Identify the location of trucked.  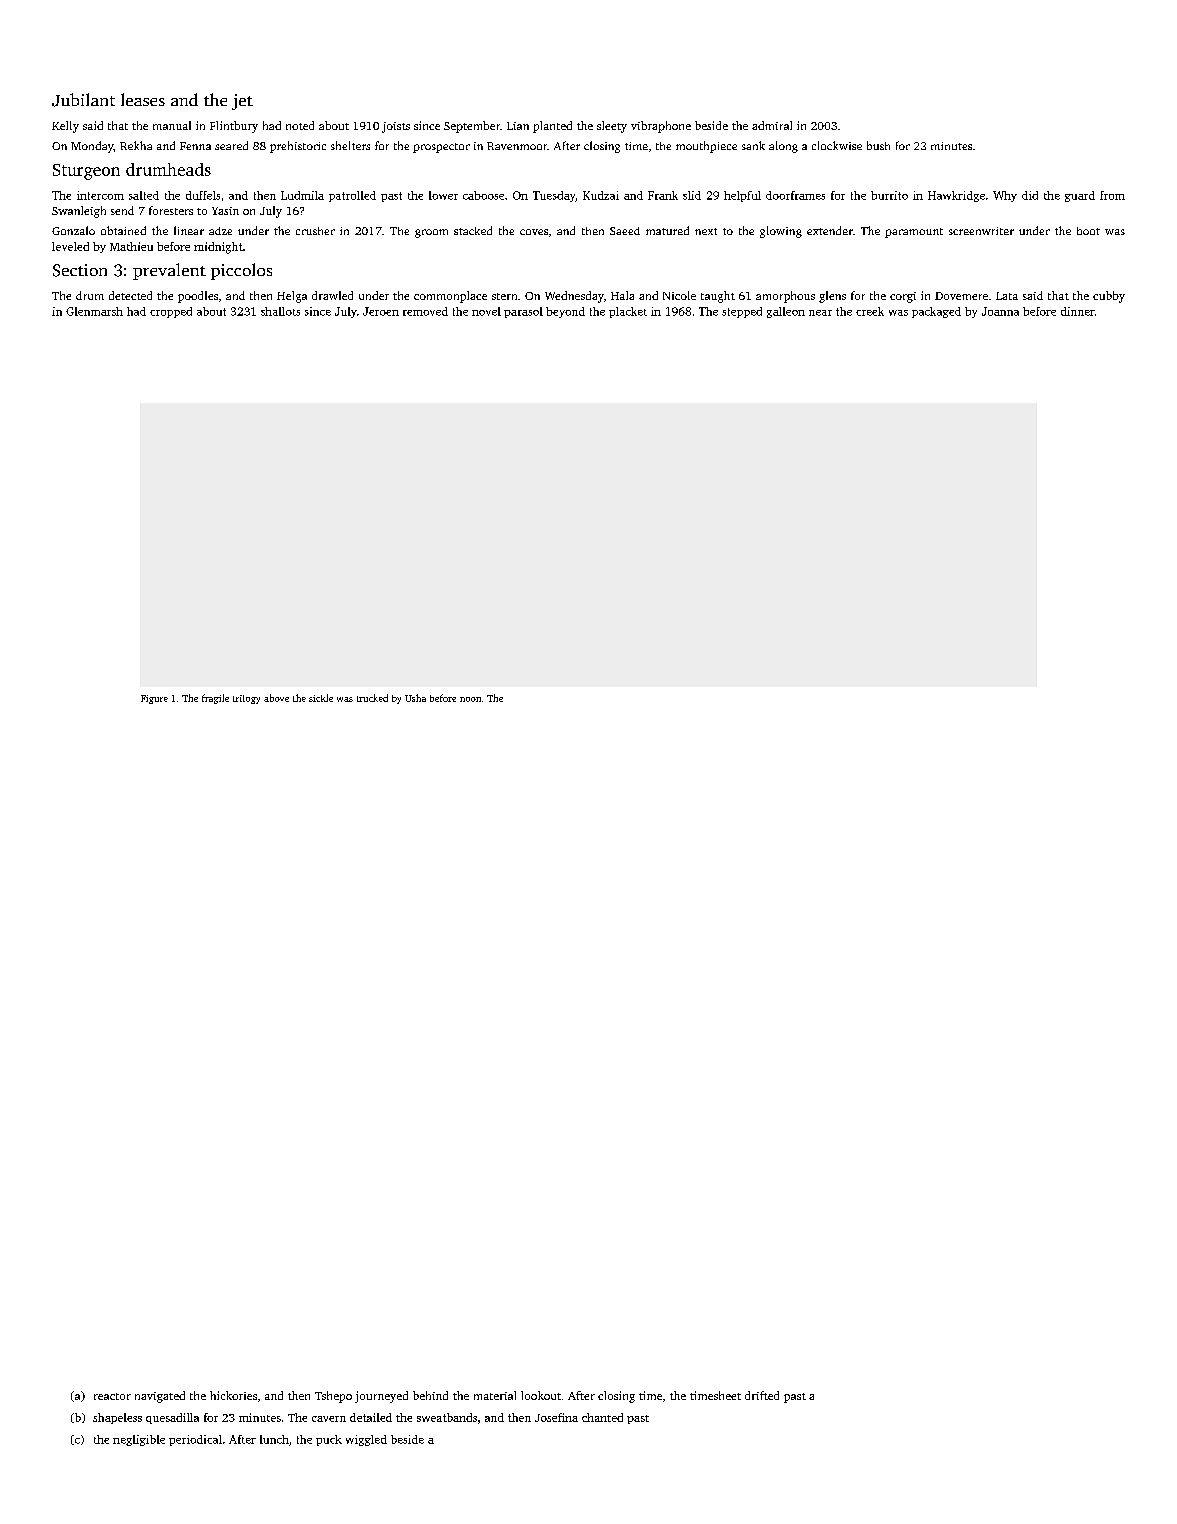
(372, 698).
